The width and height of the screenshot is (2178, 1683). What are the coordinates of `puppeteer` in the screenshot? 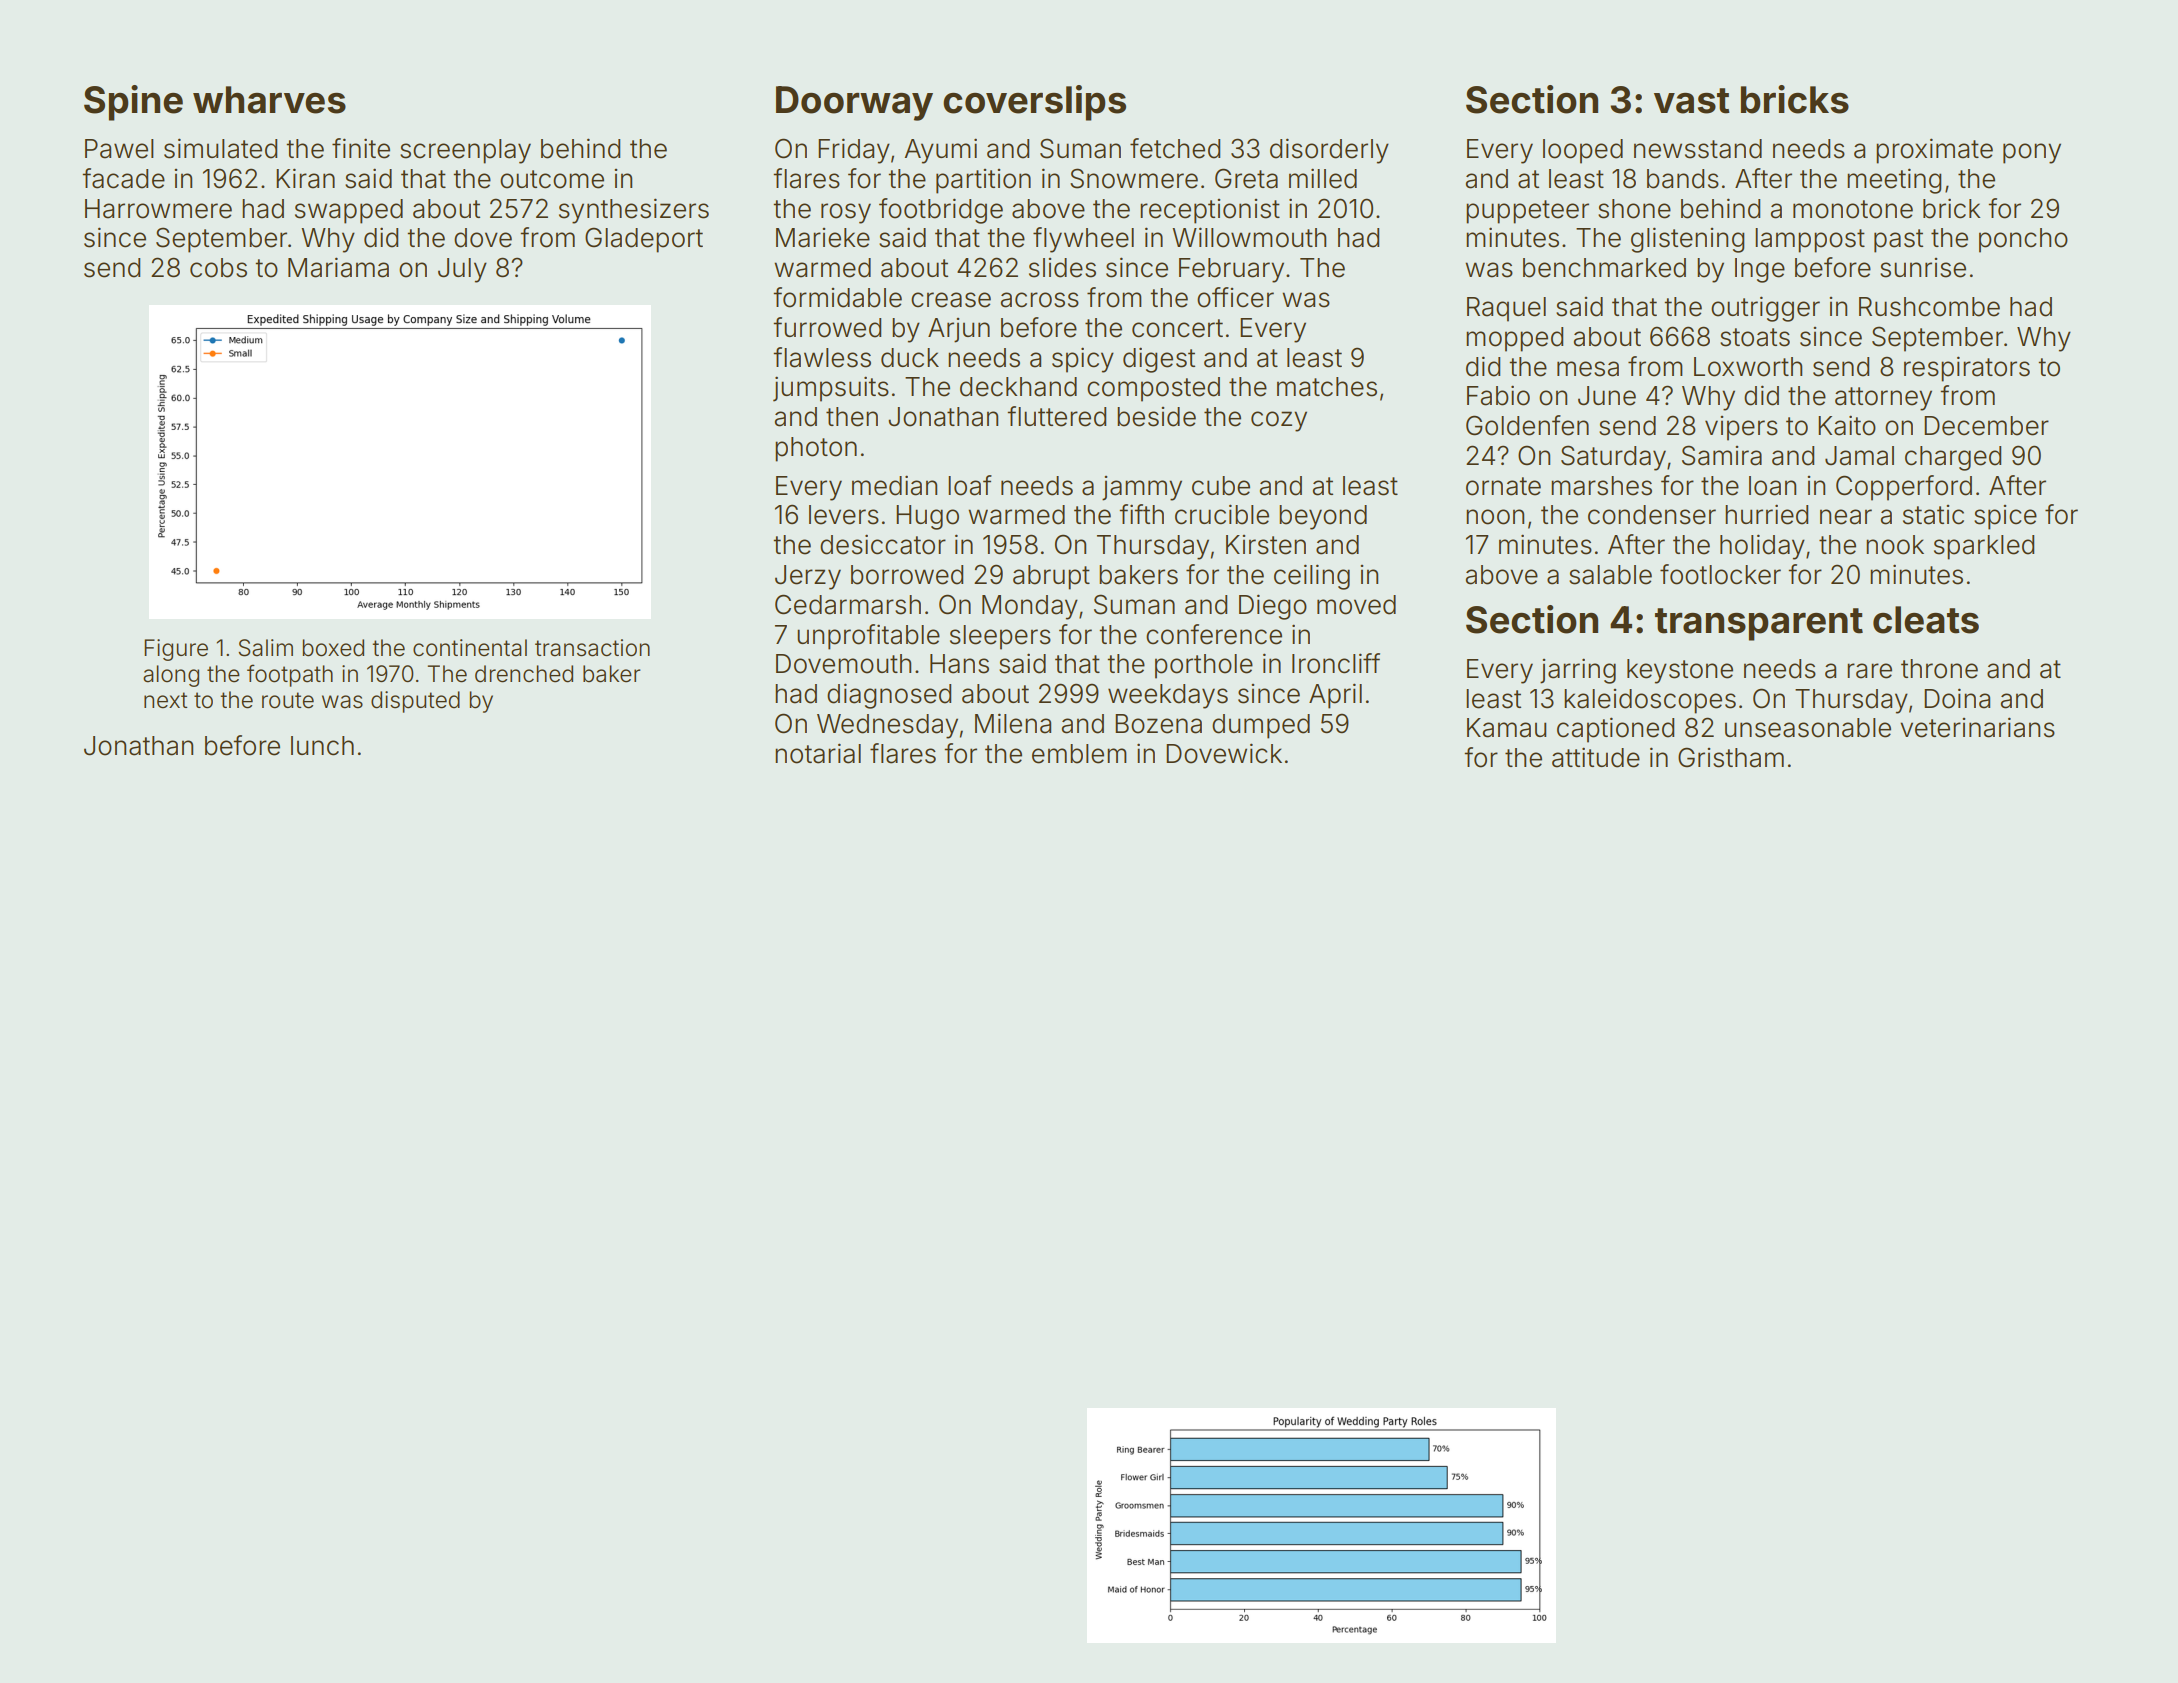 It's located at (1527, 212).
